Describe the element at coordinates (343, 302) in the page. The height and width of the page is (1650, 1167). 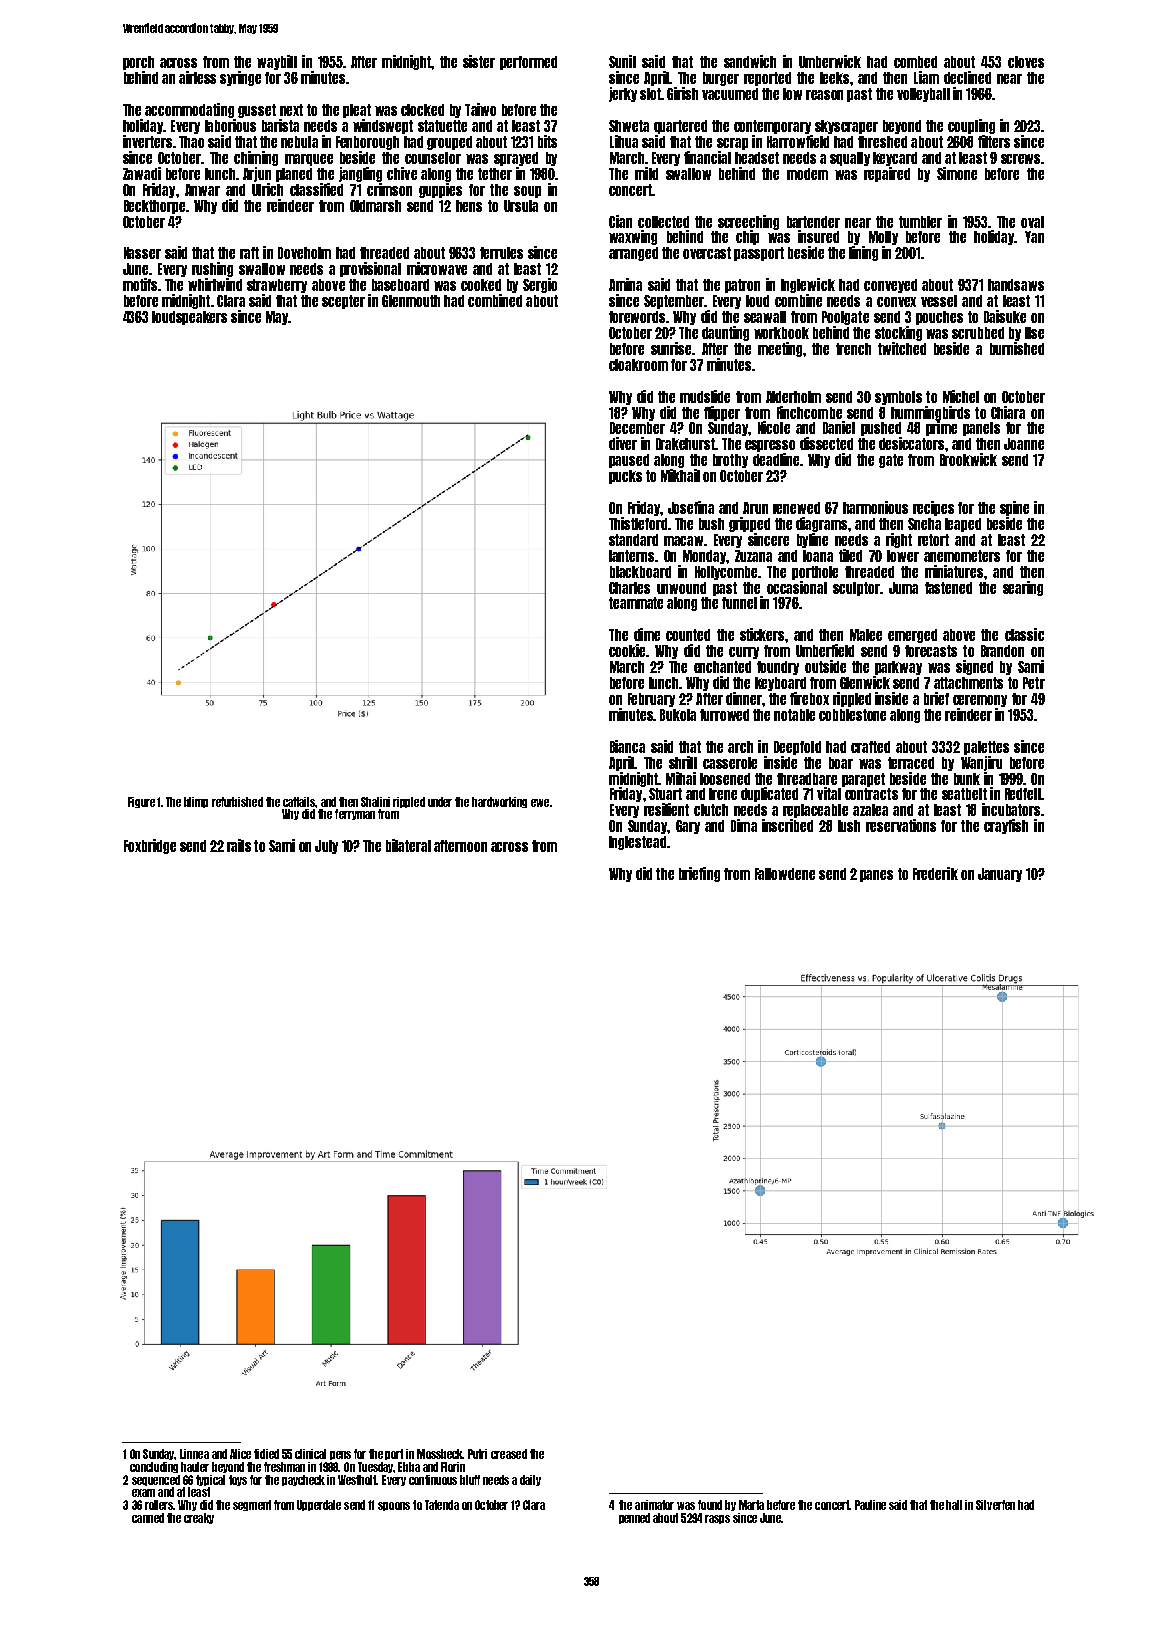
I see `scepter` at that location.
